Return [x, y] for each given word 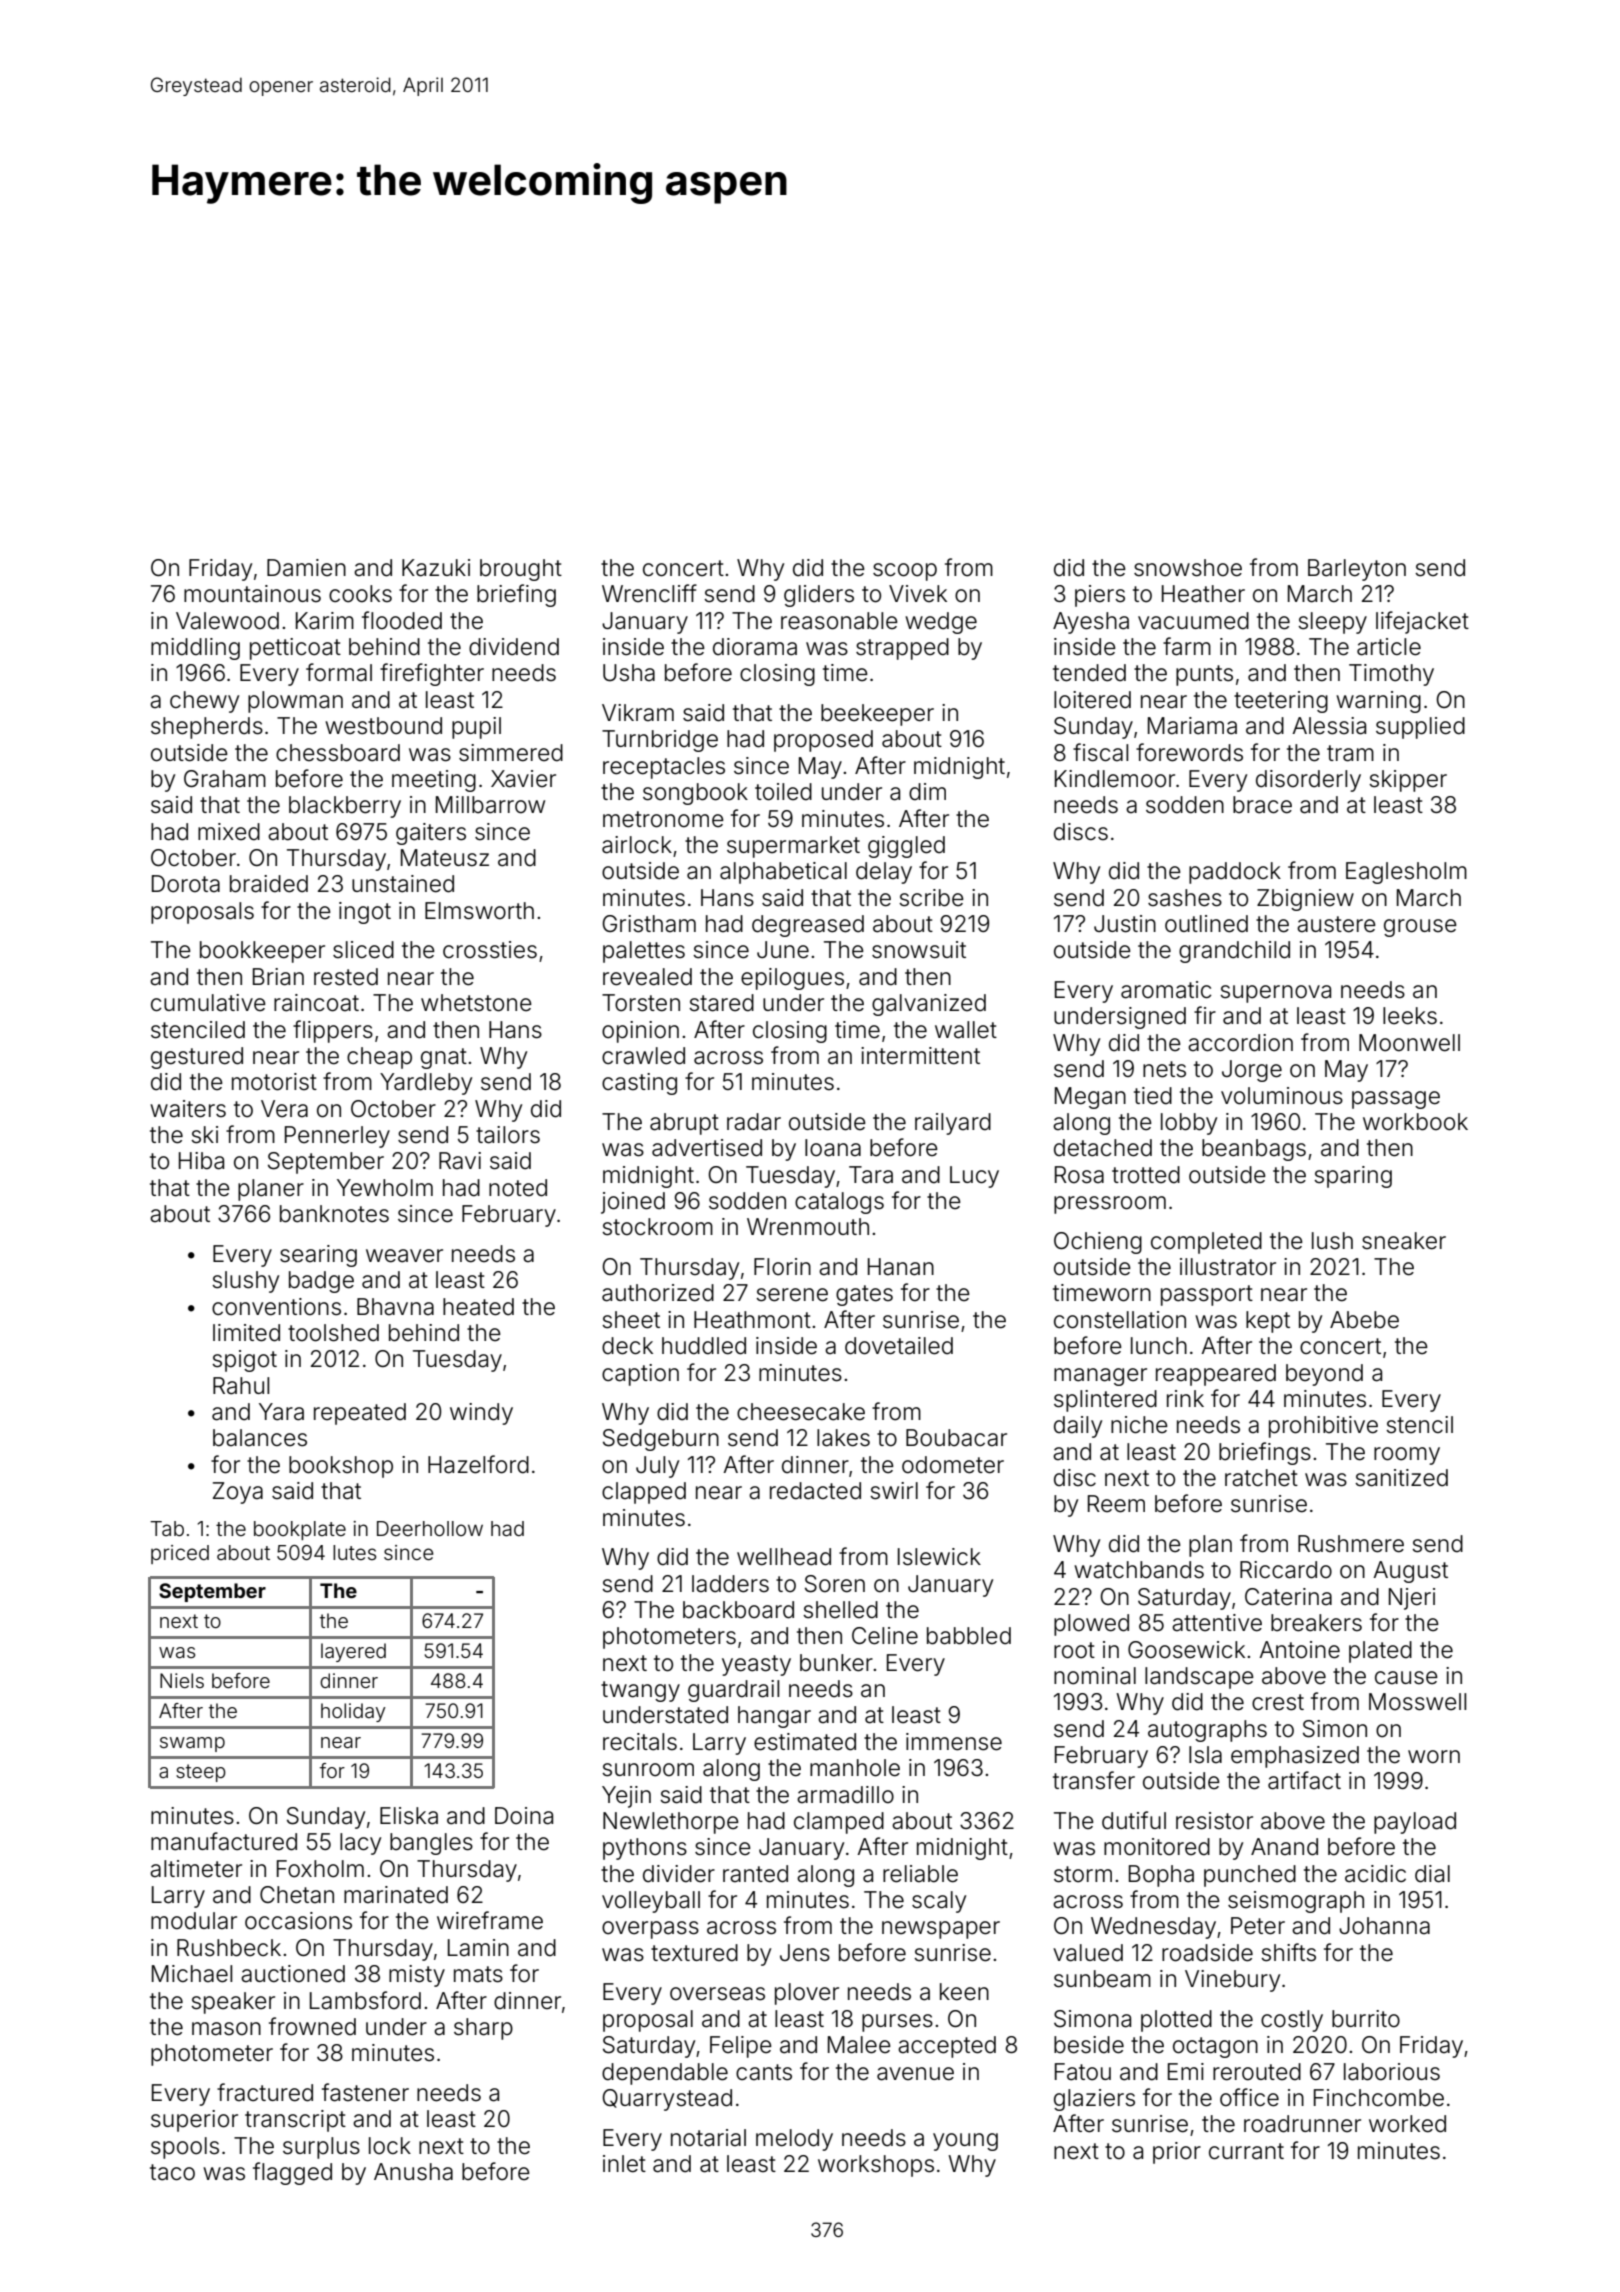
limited [246, 1333]
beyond [1324, 1375]
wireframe [490, 1920]
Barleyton [1357, 570]
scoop [905, 572]
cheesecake [801, 1412]
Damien [306, 568]
